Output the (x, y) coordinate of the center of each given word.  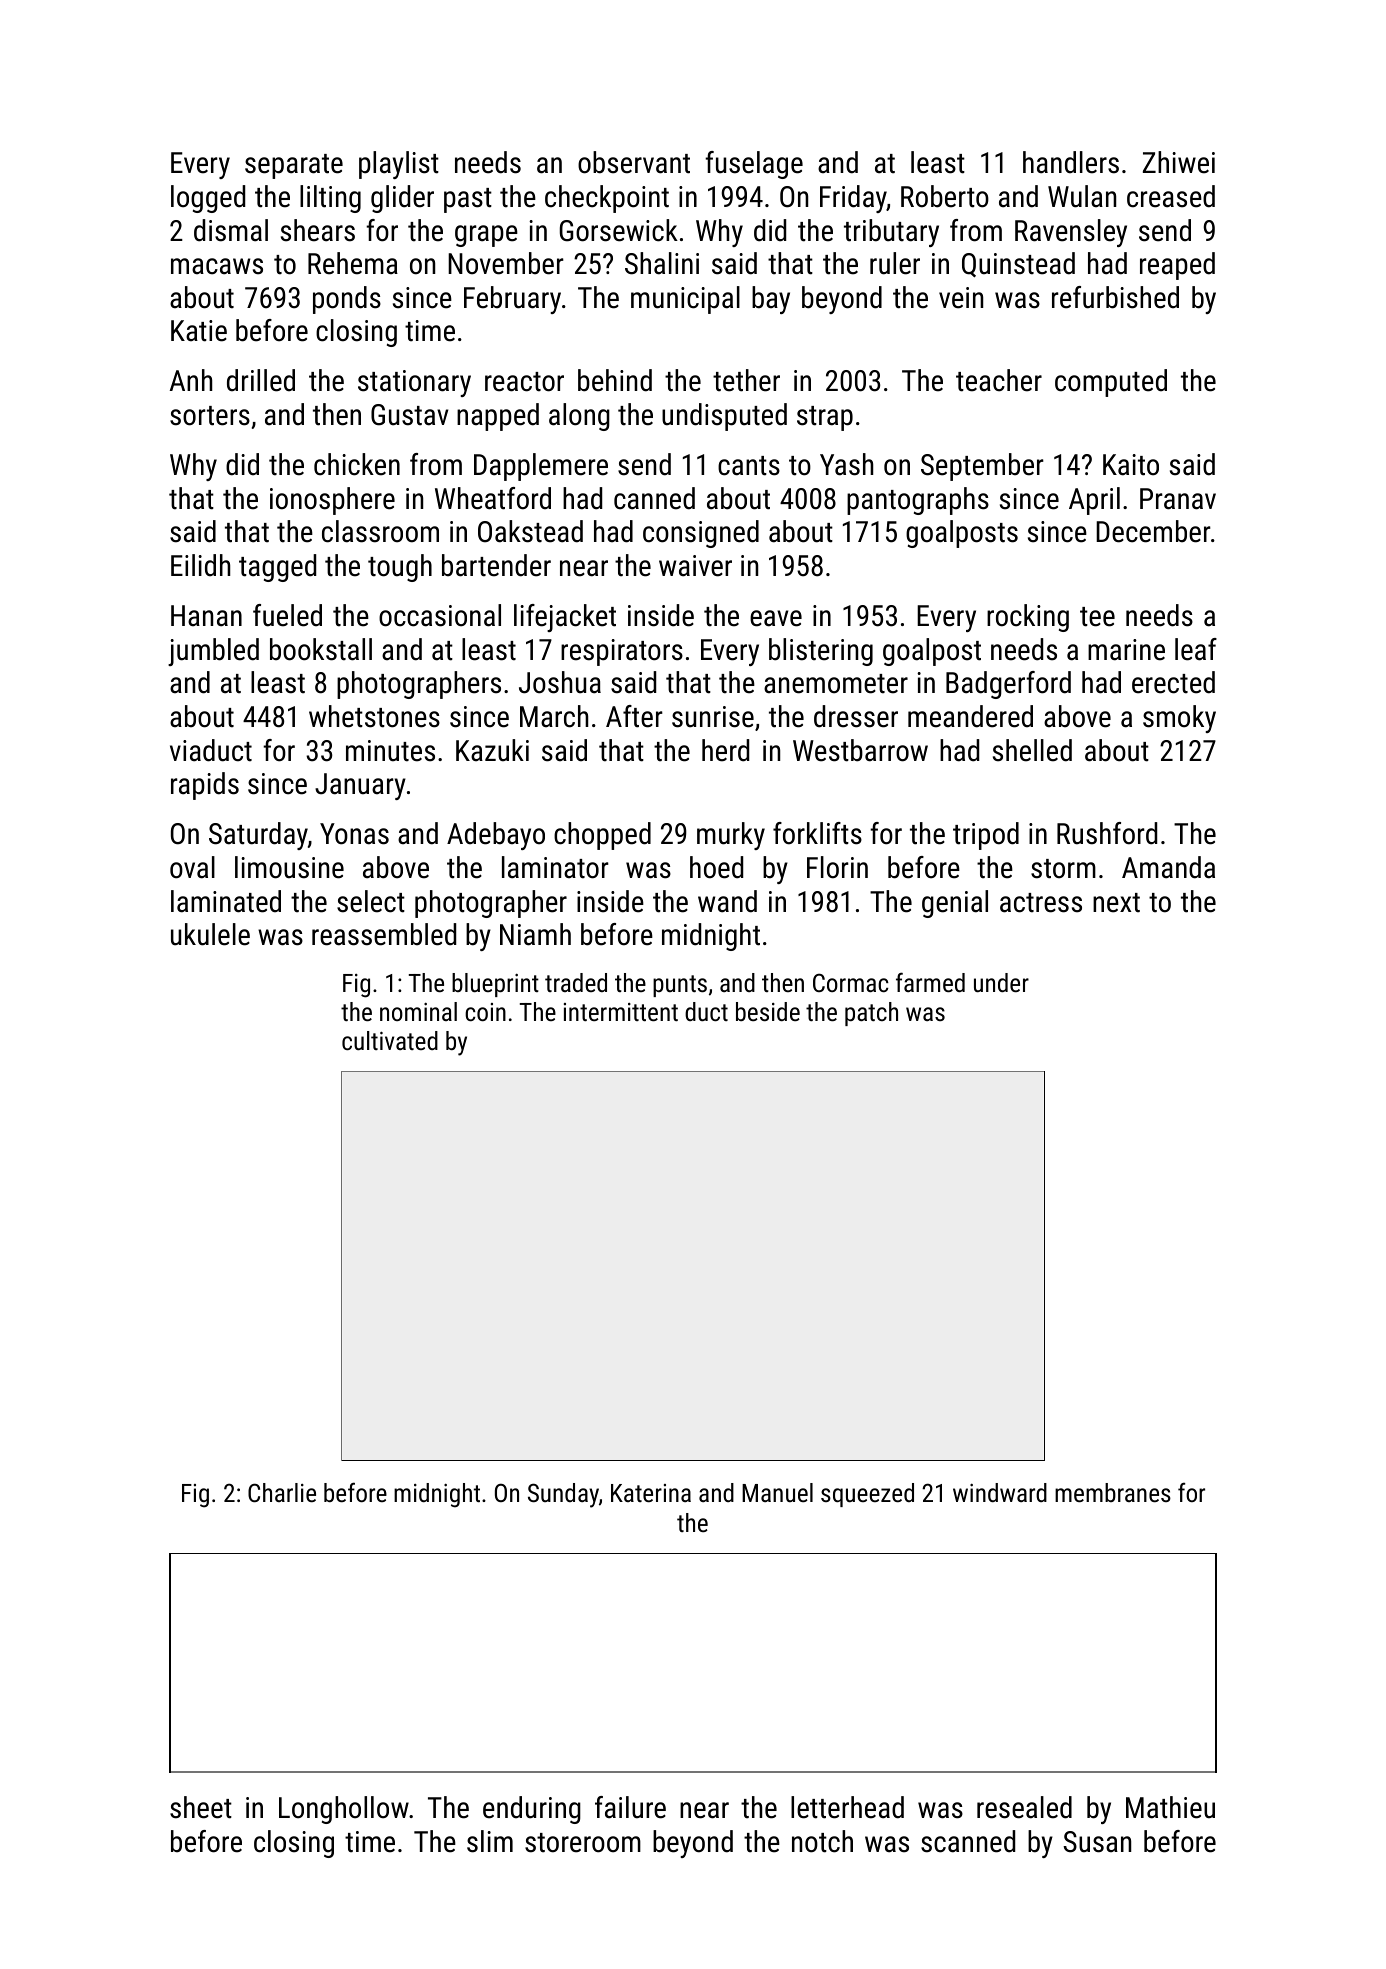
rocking (1028, 618)
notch (822, 1841)
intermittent (621, 1012)
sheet (201, 1807)
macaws (217, 266)
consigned (701, 534)
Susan (1097, 1842)
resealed (1024, 1807)
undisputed (724, 417)
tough (400, 568)
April (1094, 501)
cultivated (390, 1040)
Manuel (777, 1492)
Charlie (282, 1492)
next (1116, 903)
